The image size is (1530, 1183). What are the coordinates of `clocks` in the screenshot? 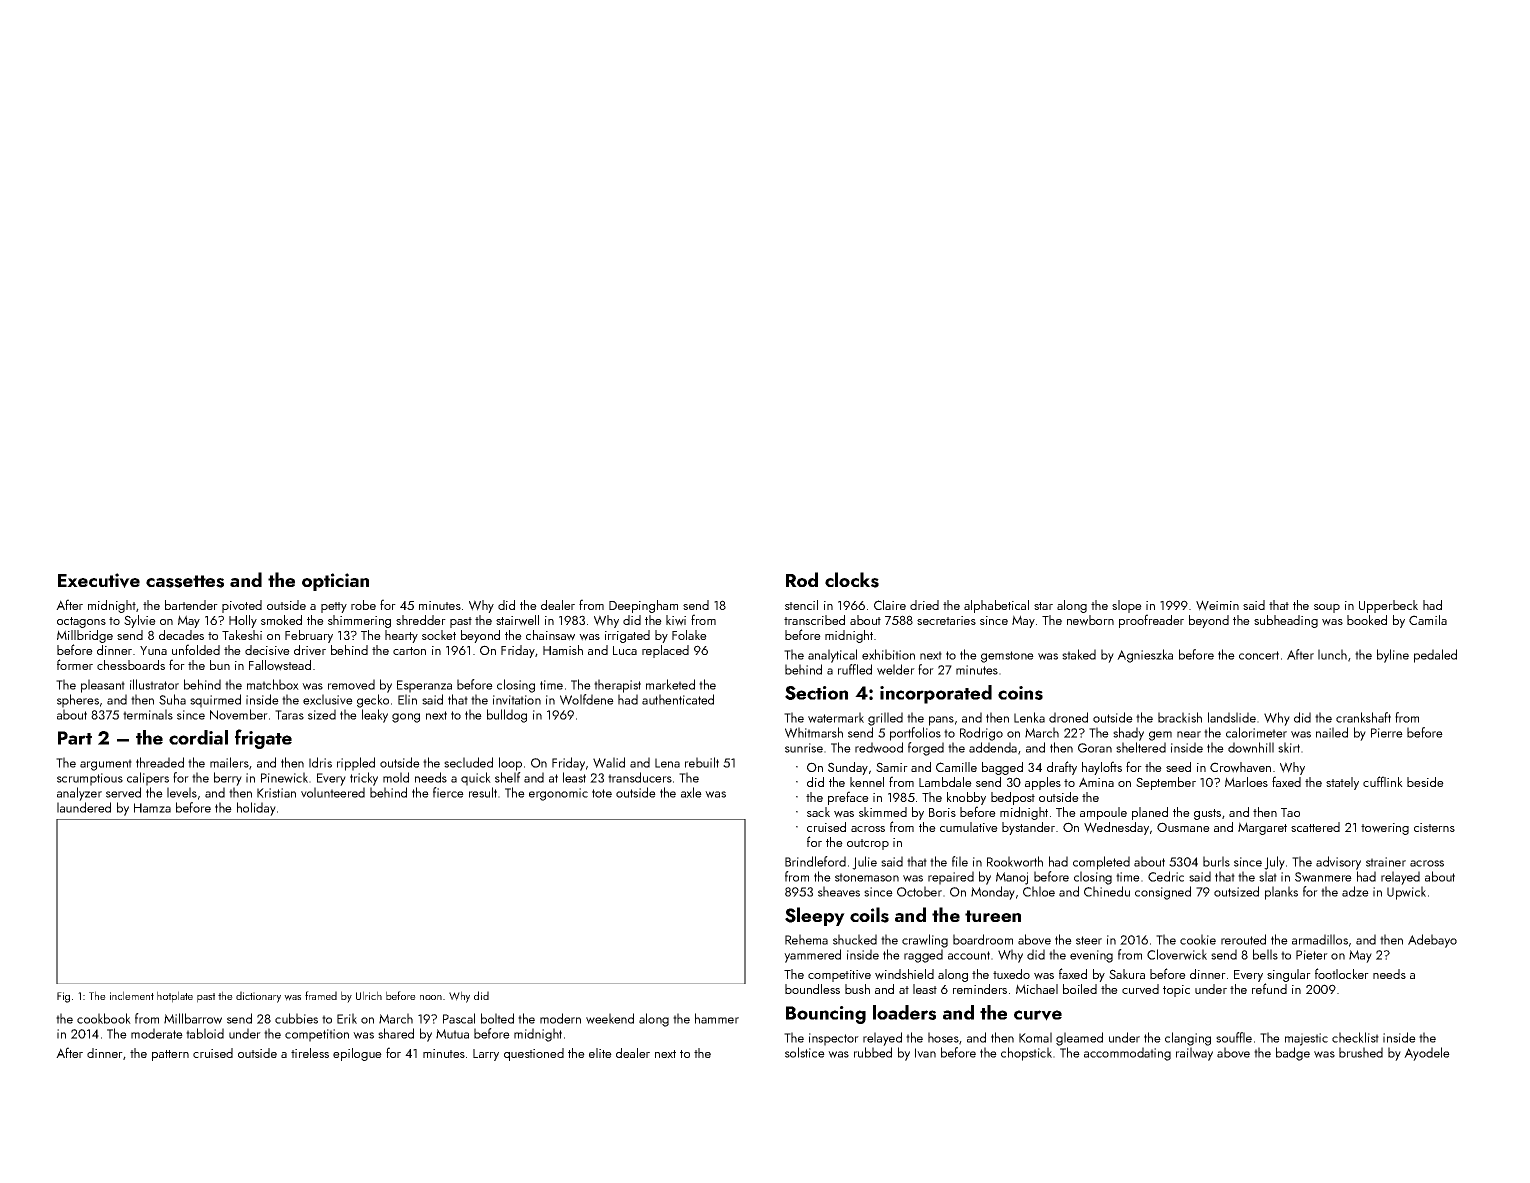 It's located at (852, 580).
